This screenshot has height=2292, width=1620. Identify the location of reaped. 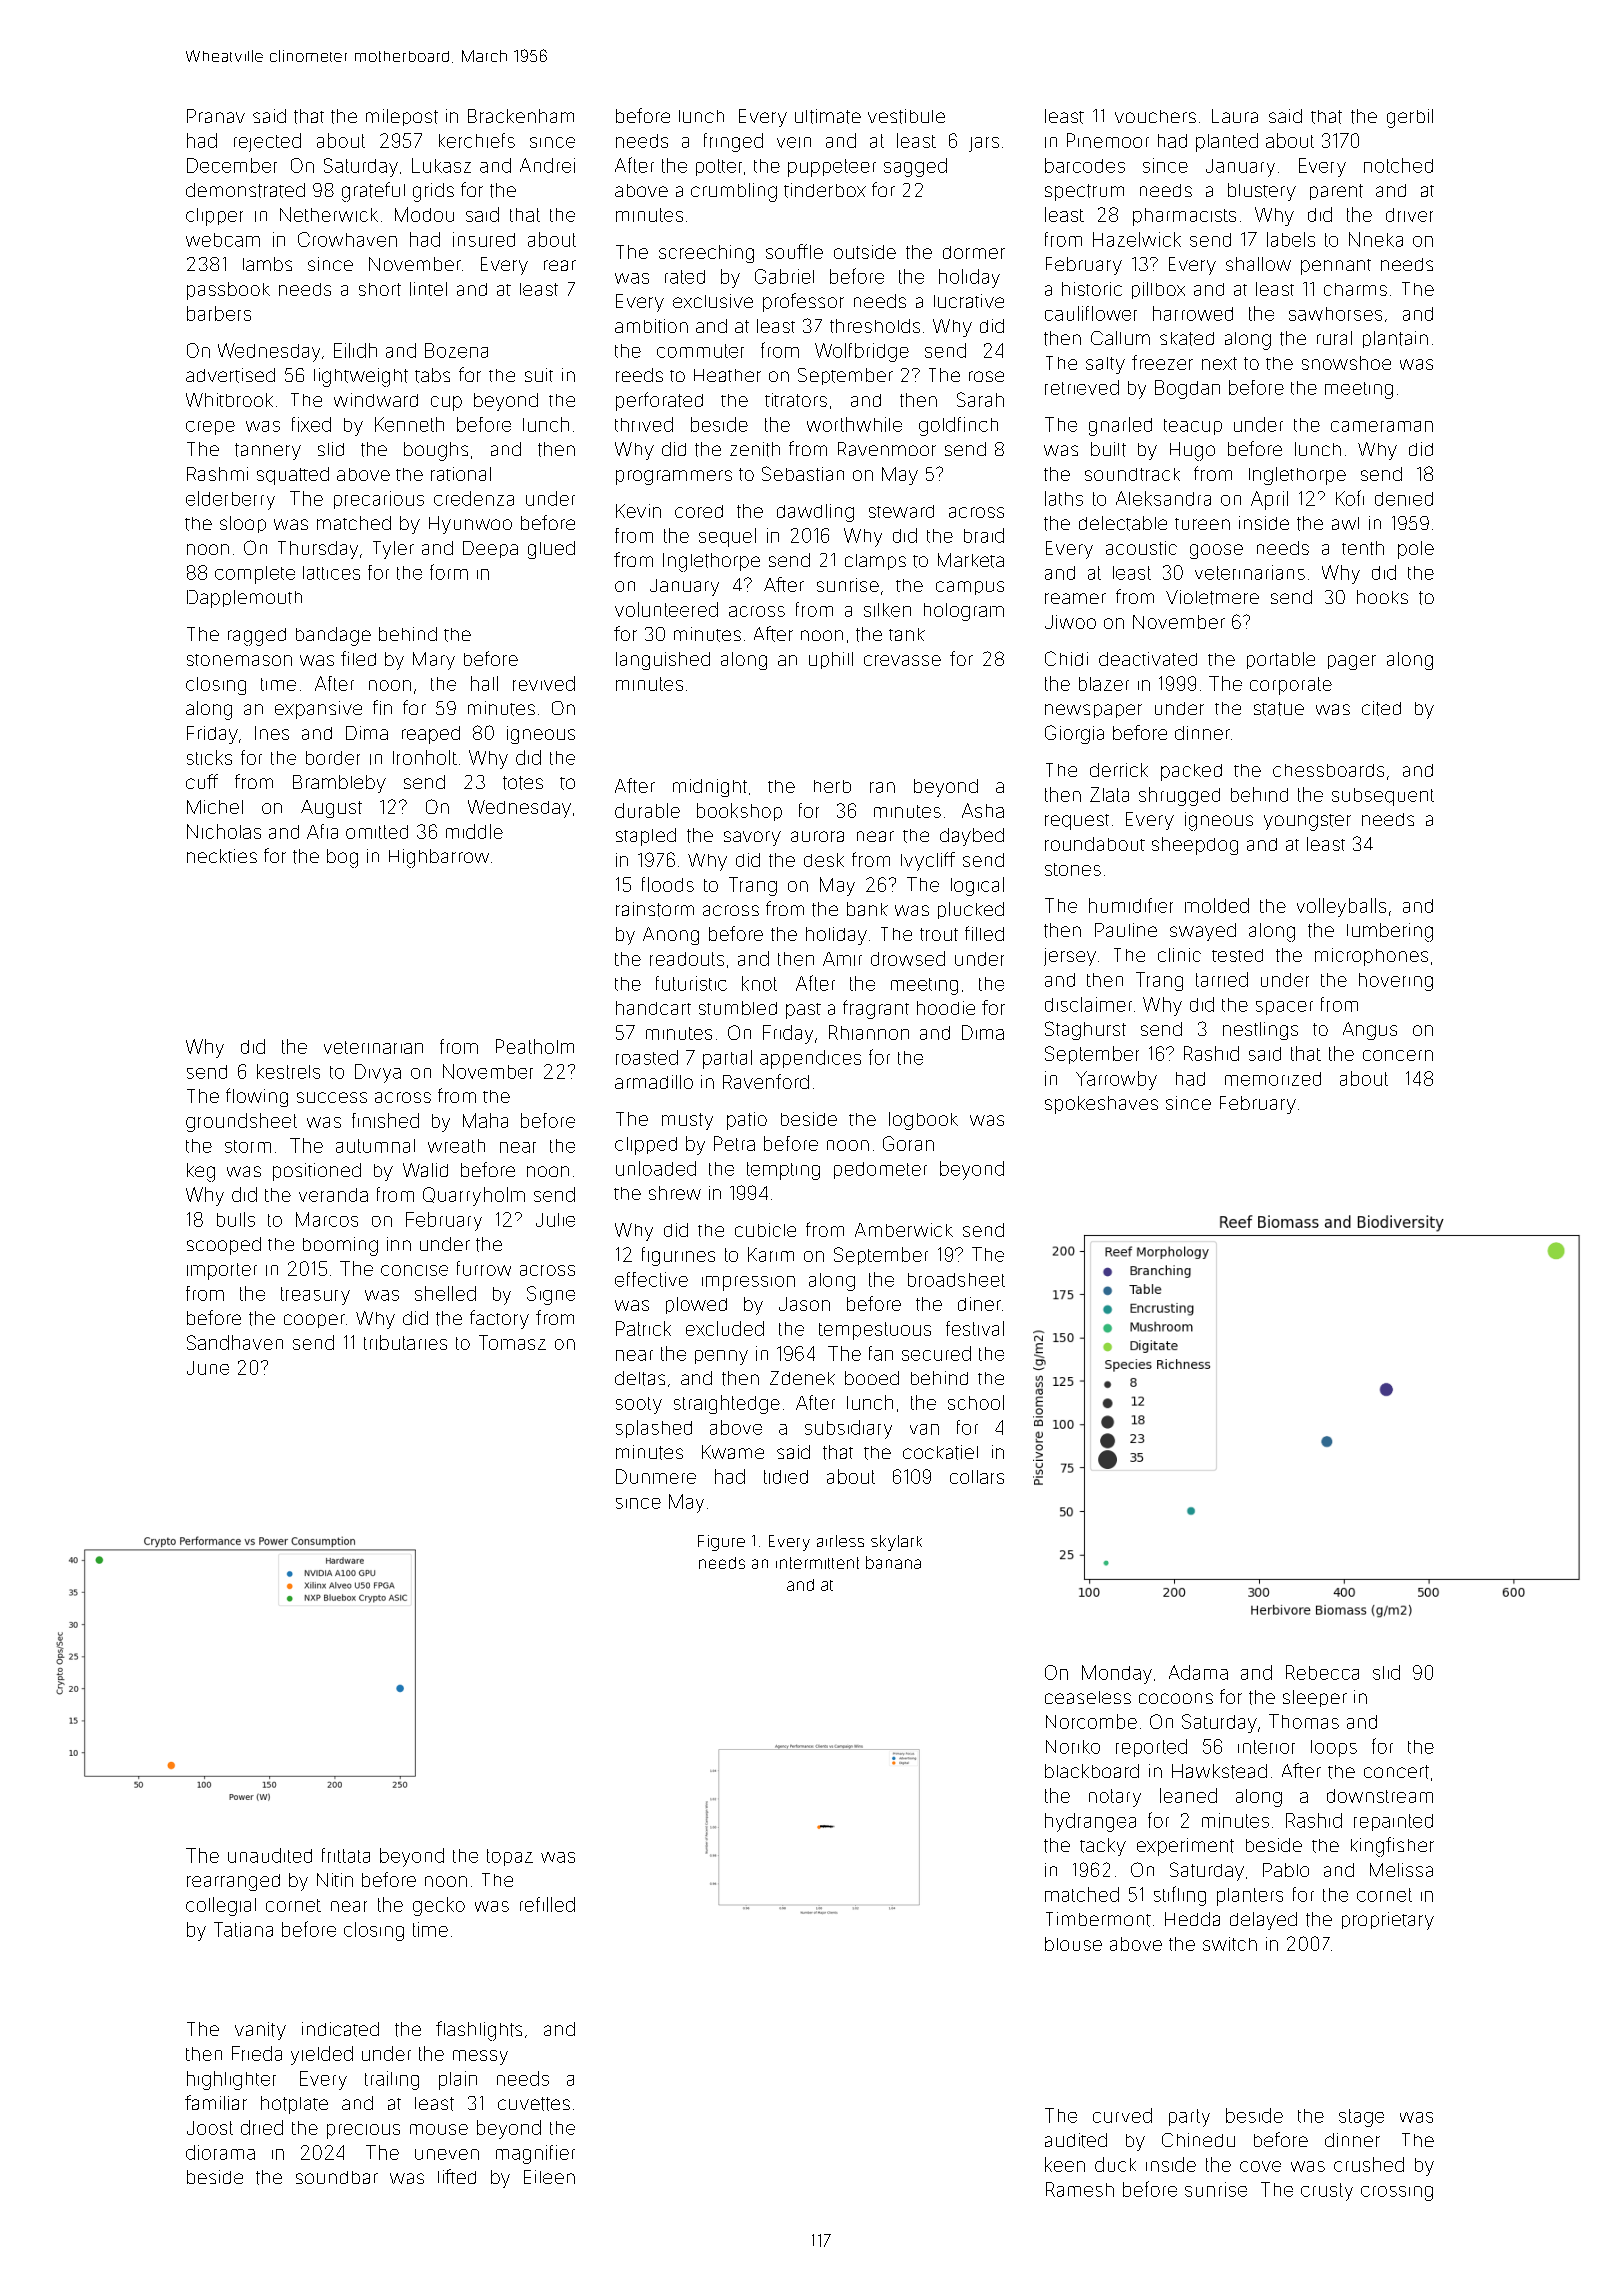
(431, 735).
